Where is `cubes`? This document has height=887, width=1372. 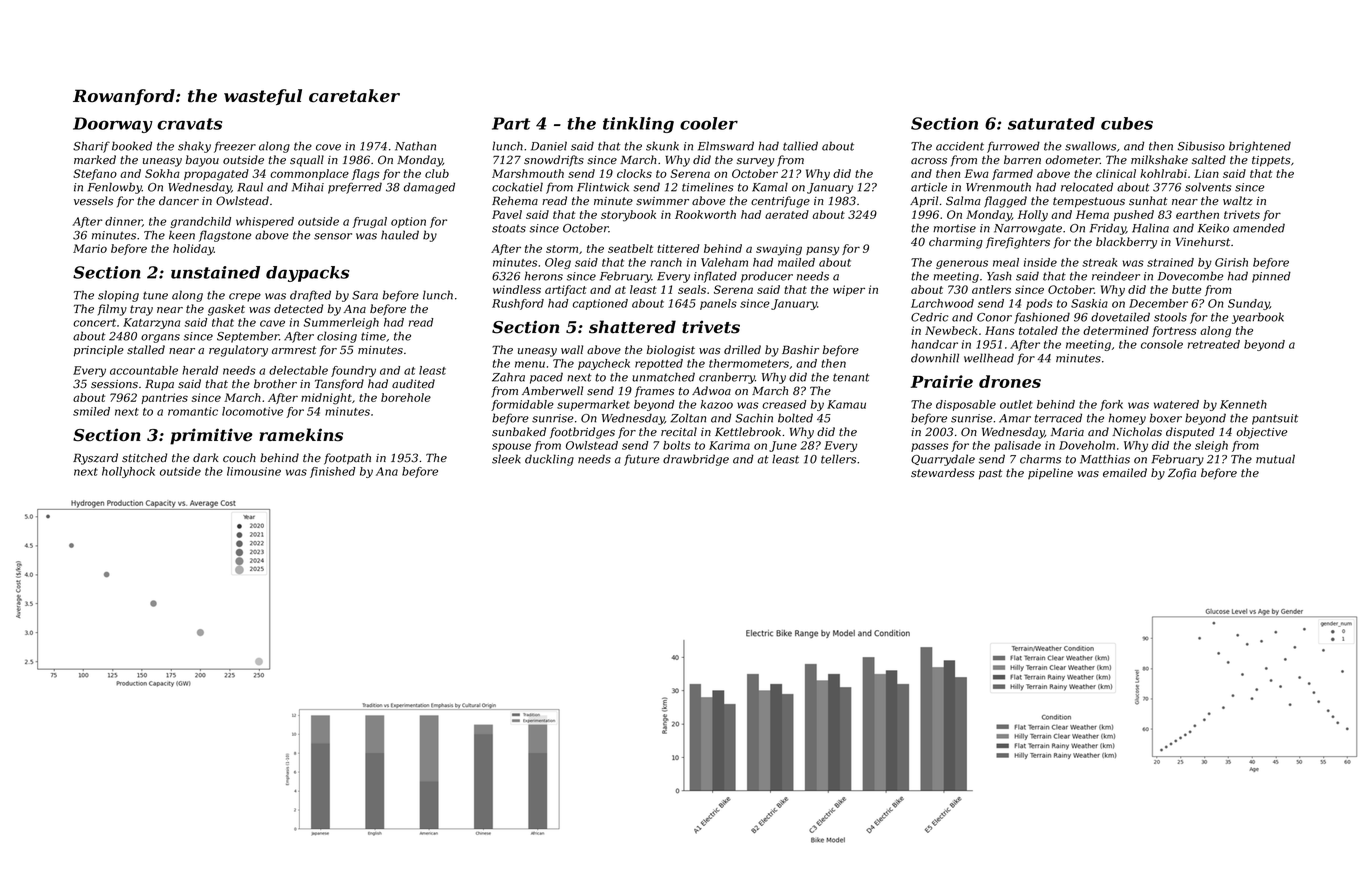
cubes is located at coordinates (1127, 123).
